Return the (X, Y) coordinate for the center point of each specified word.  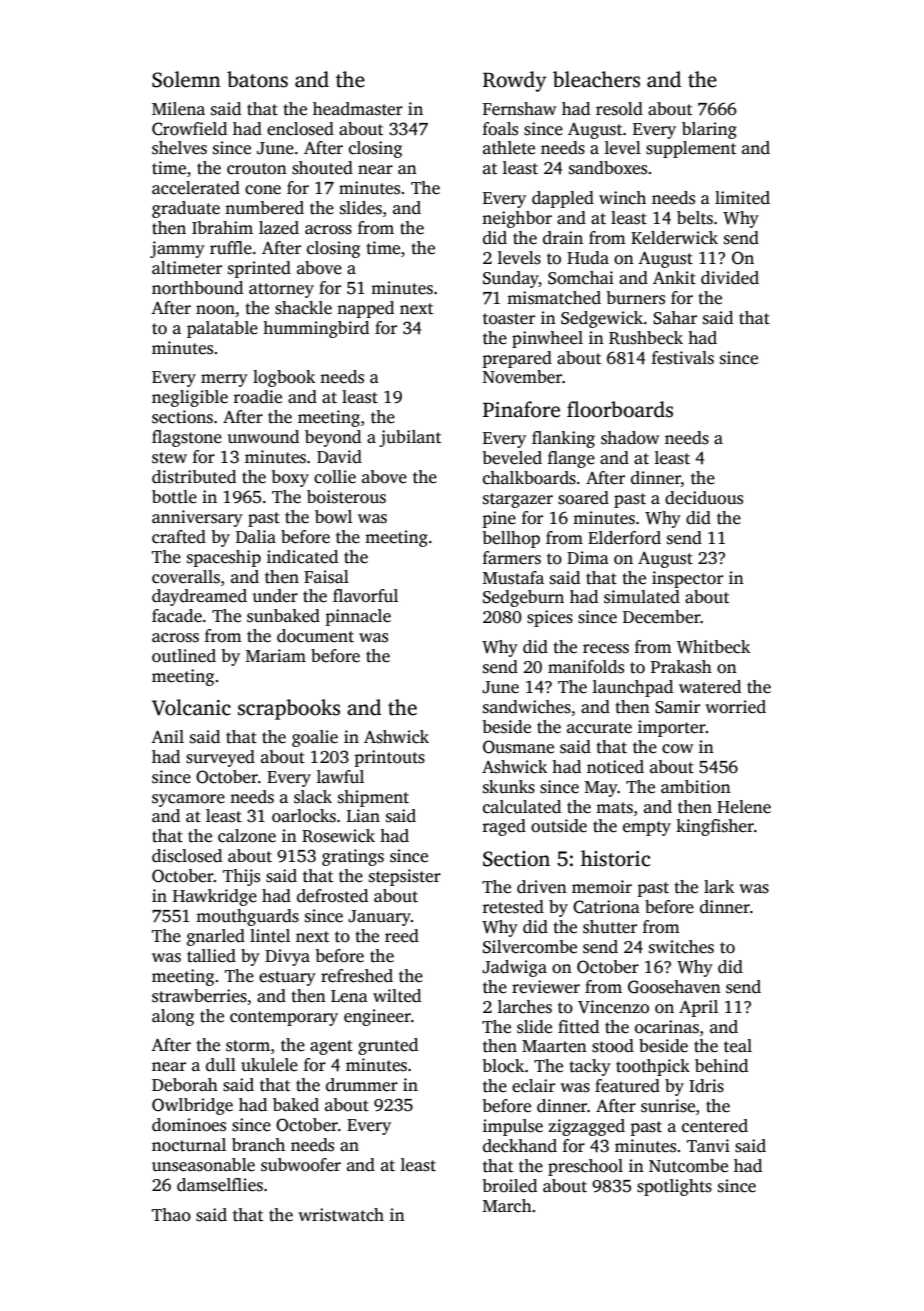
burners (636, 298)
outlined (184, 656)
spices (550, 618)
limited (742, 198)
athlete (509, 148)
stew (169, 458)
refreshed (357, 976)
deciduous (704, 498)
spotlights (674, 1187)
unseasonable (203, 1165)
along (173, 1017)
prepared (517, 359)
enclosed (300, 129)
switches (681, 947)
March (507, 1206)
